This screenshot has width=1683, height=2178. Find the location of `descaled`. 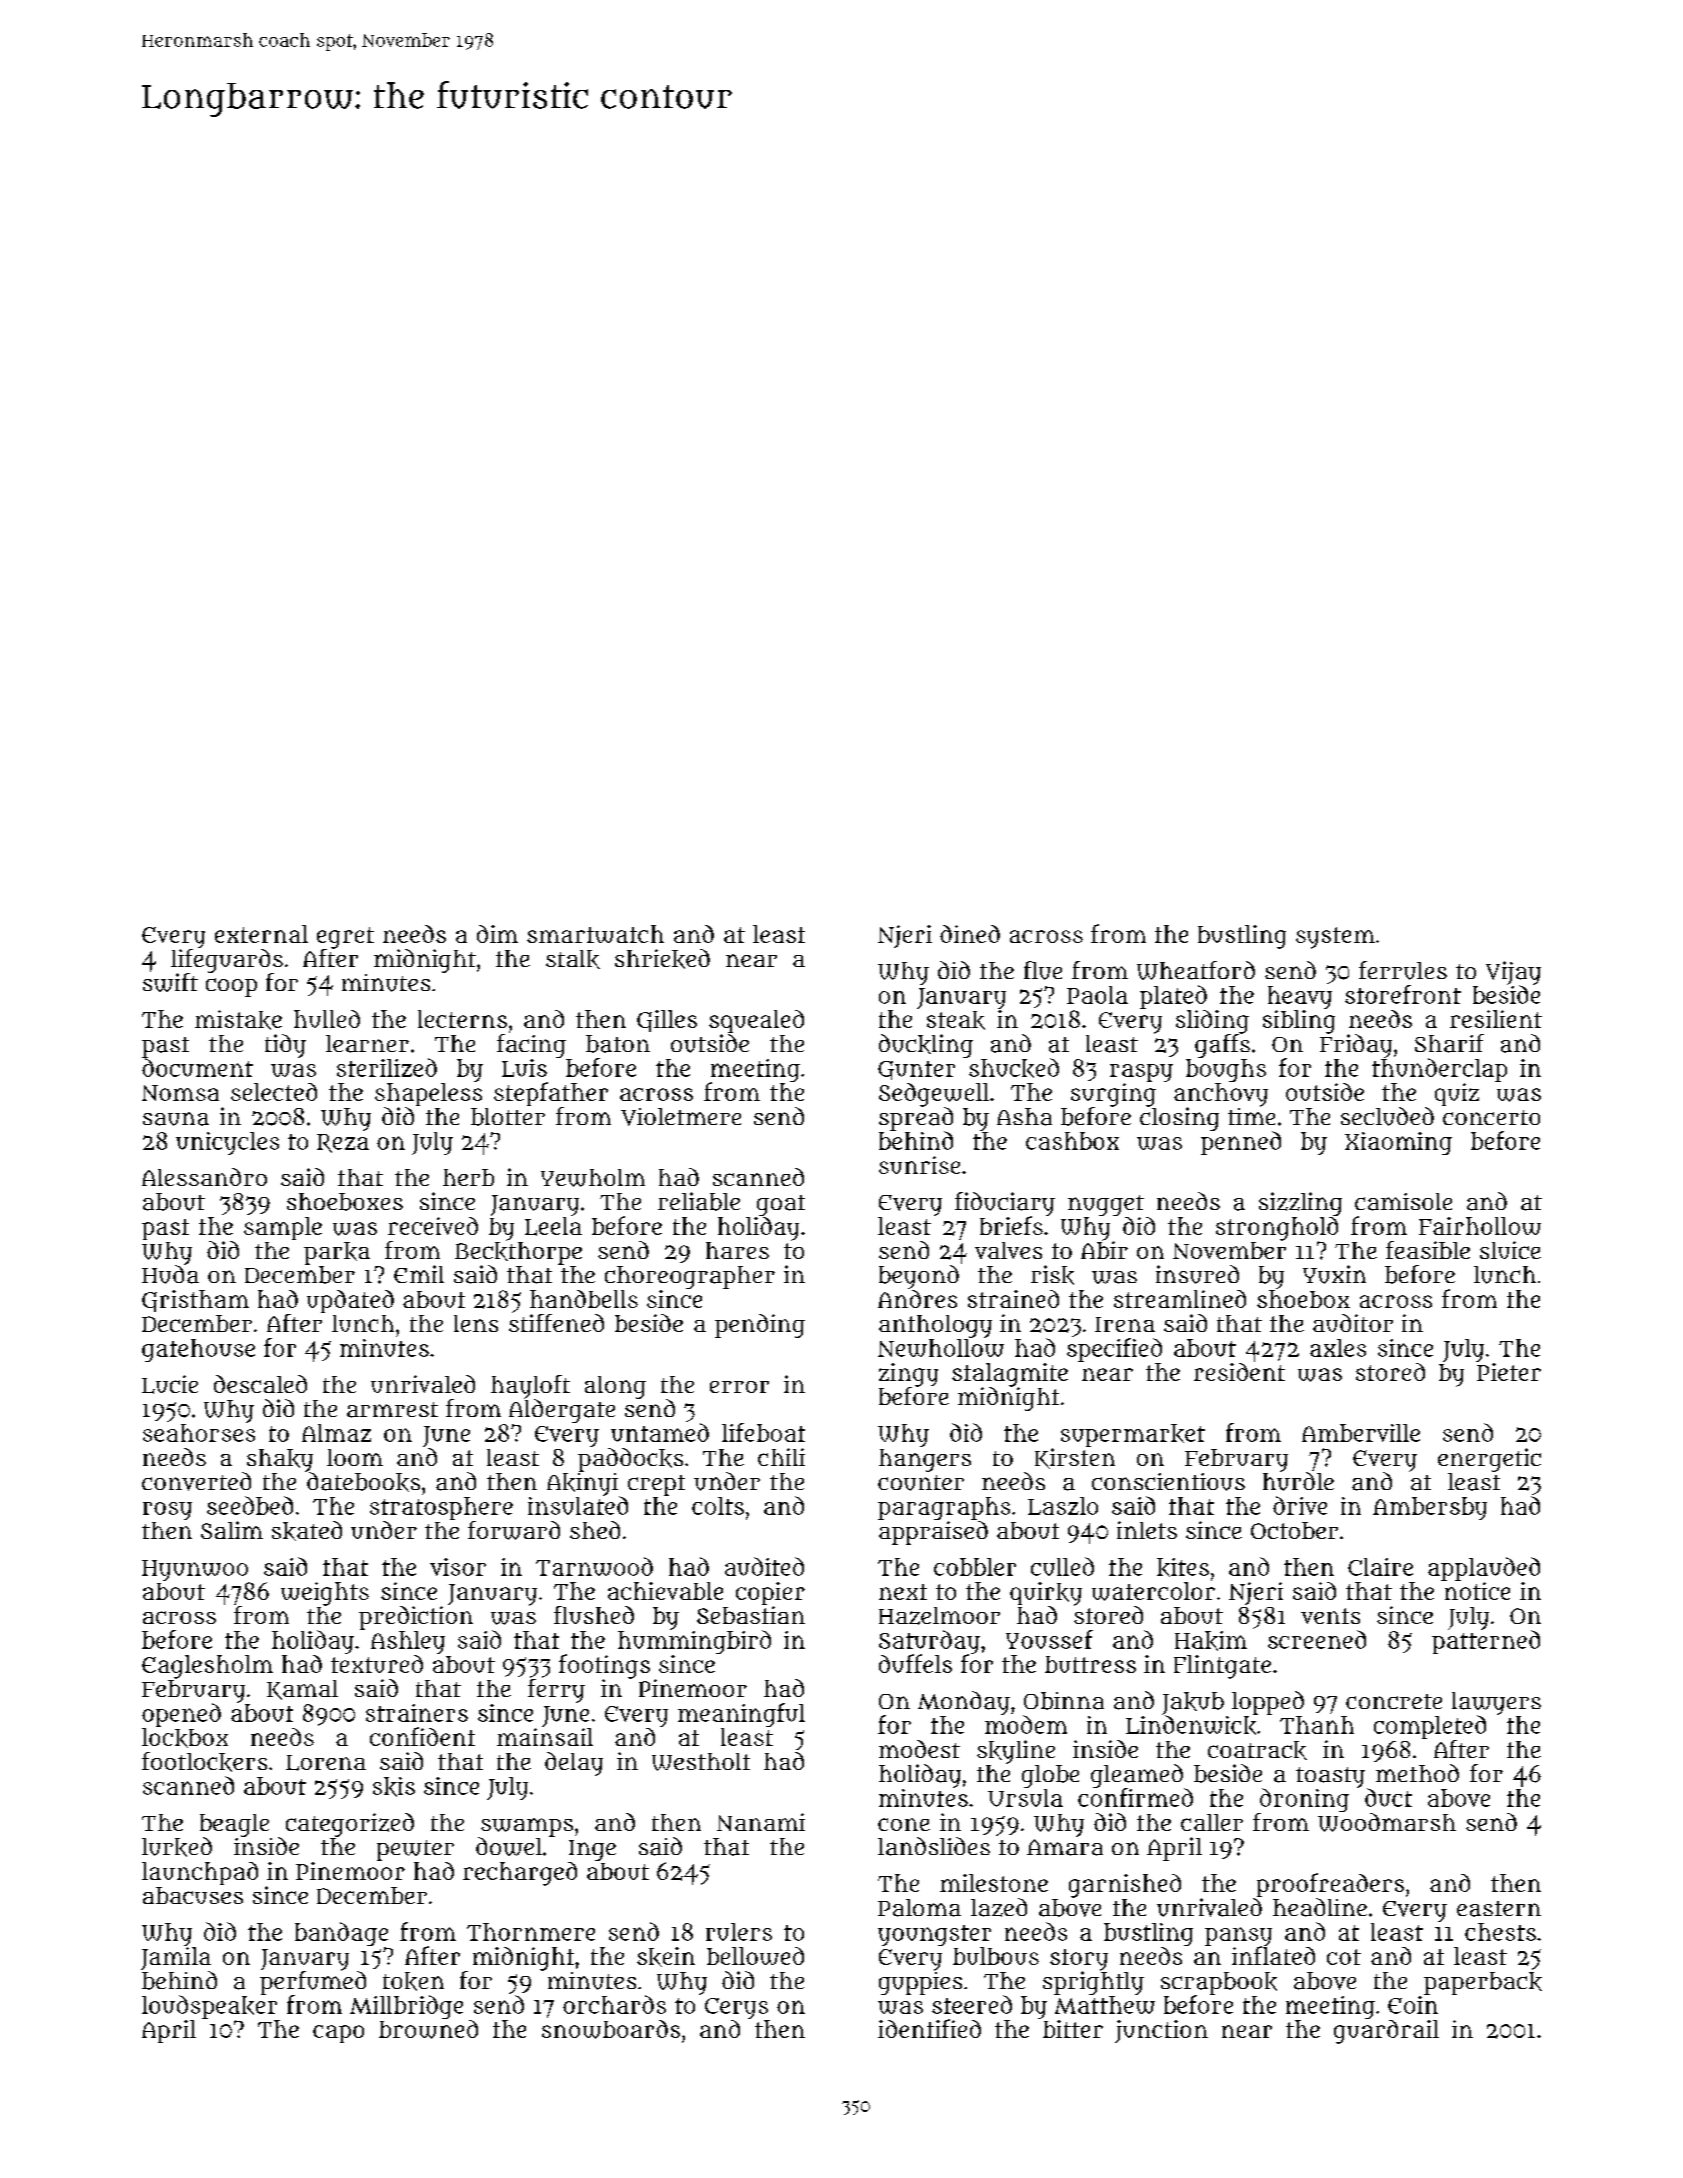

descaled is located at coordinates (260, 1384).
